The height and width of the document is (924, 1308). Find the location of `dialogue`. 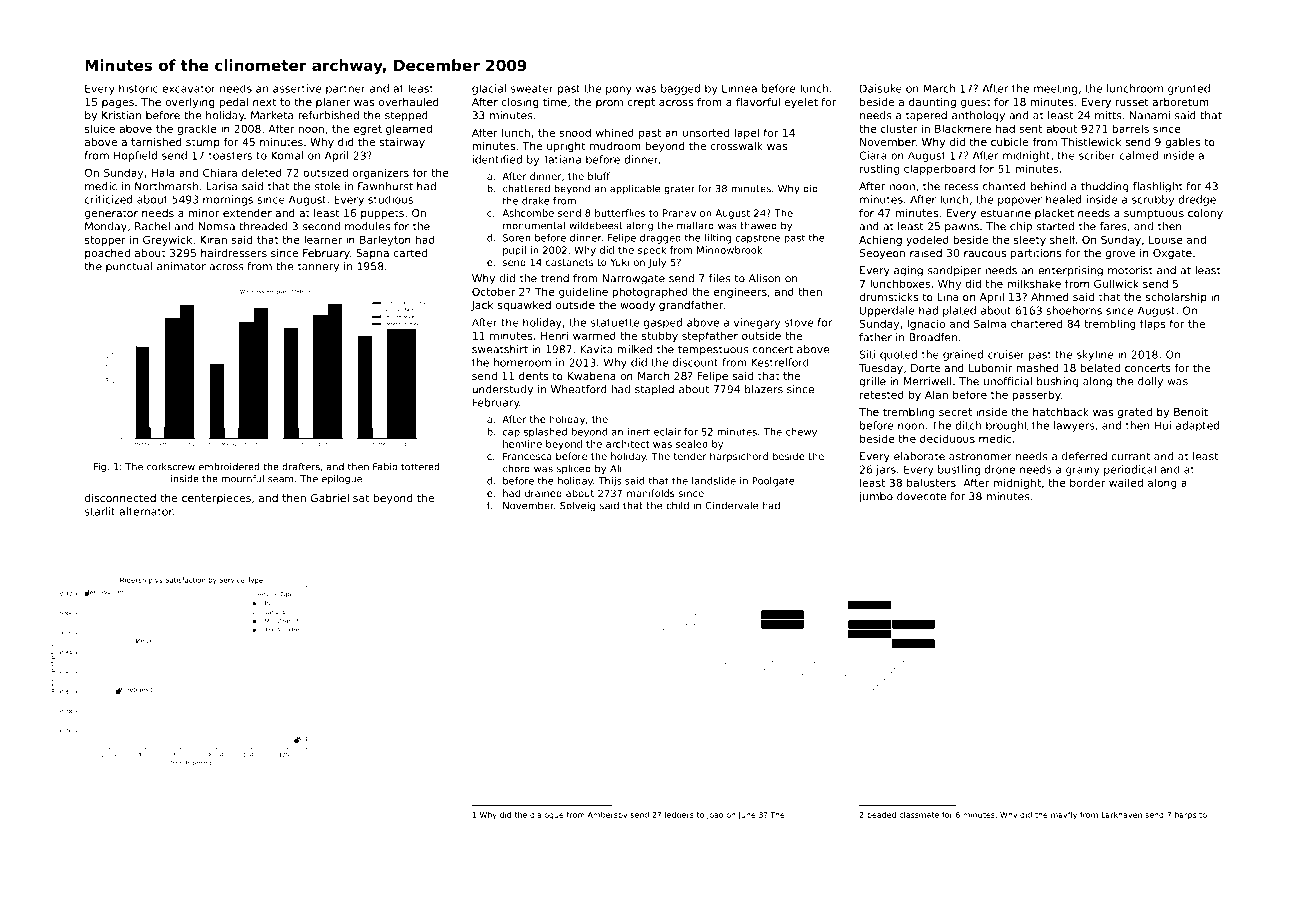

dialogue is located at coordinates (547, 816).
